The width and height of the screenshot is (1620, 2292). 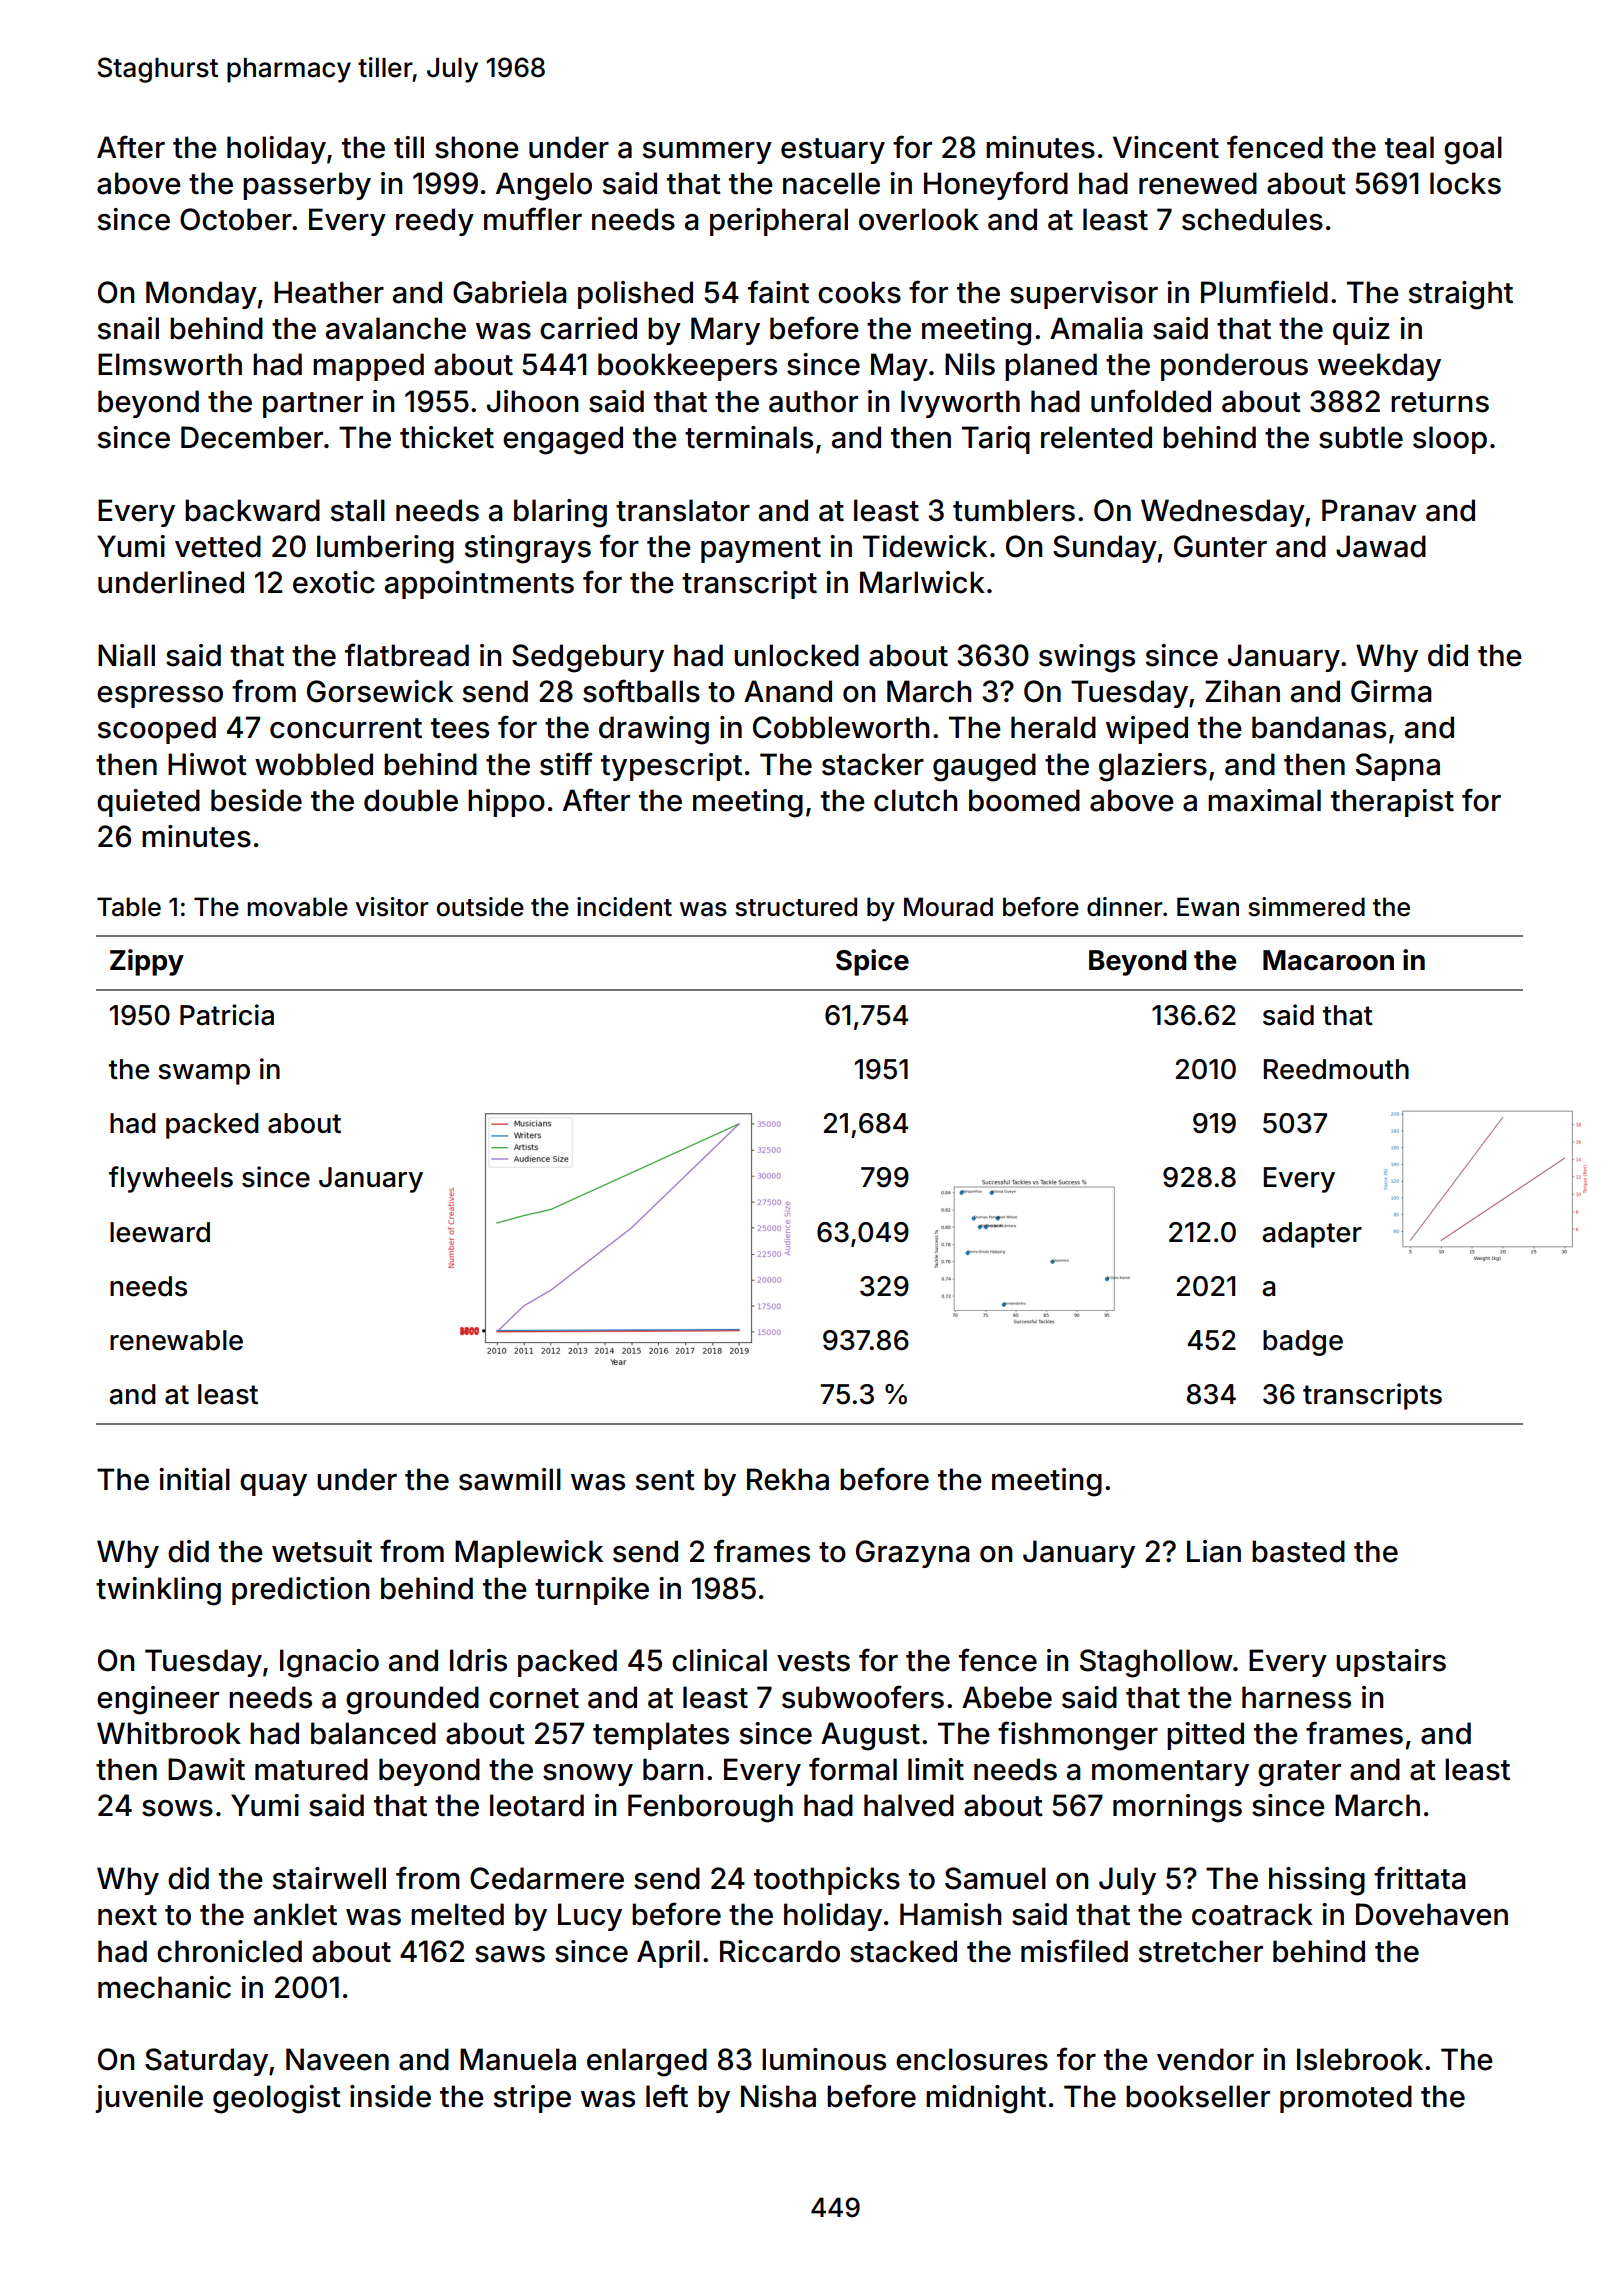 What do you see at coordinates (796, 907) in the screenshot?
I see `structured` at bounding box center [796, 907].
